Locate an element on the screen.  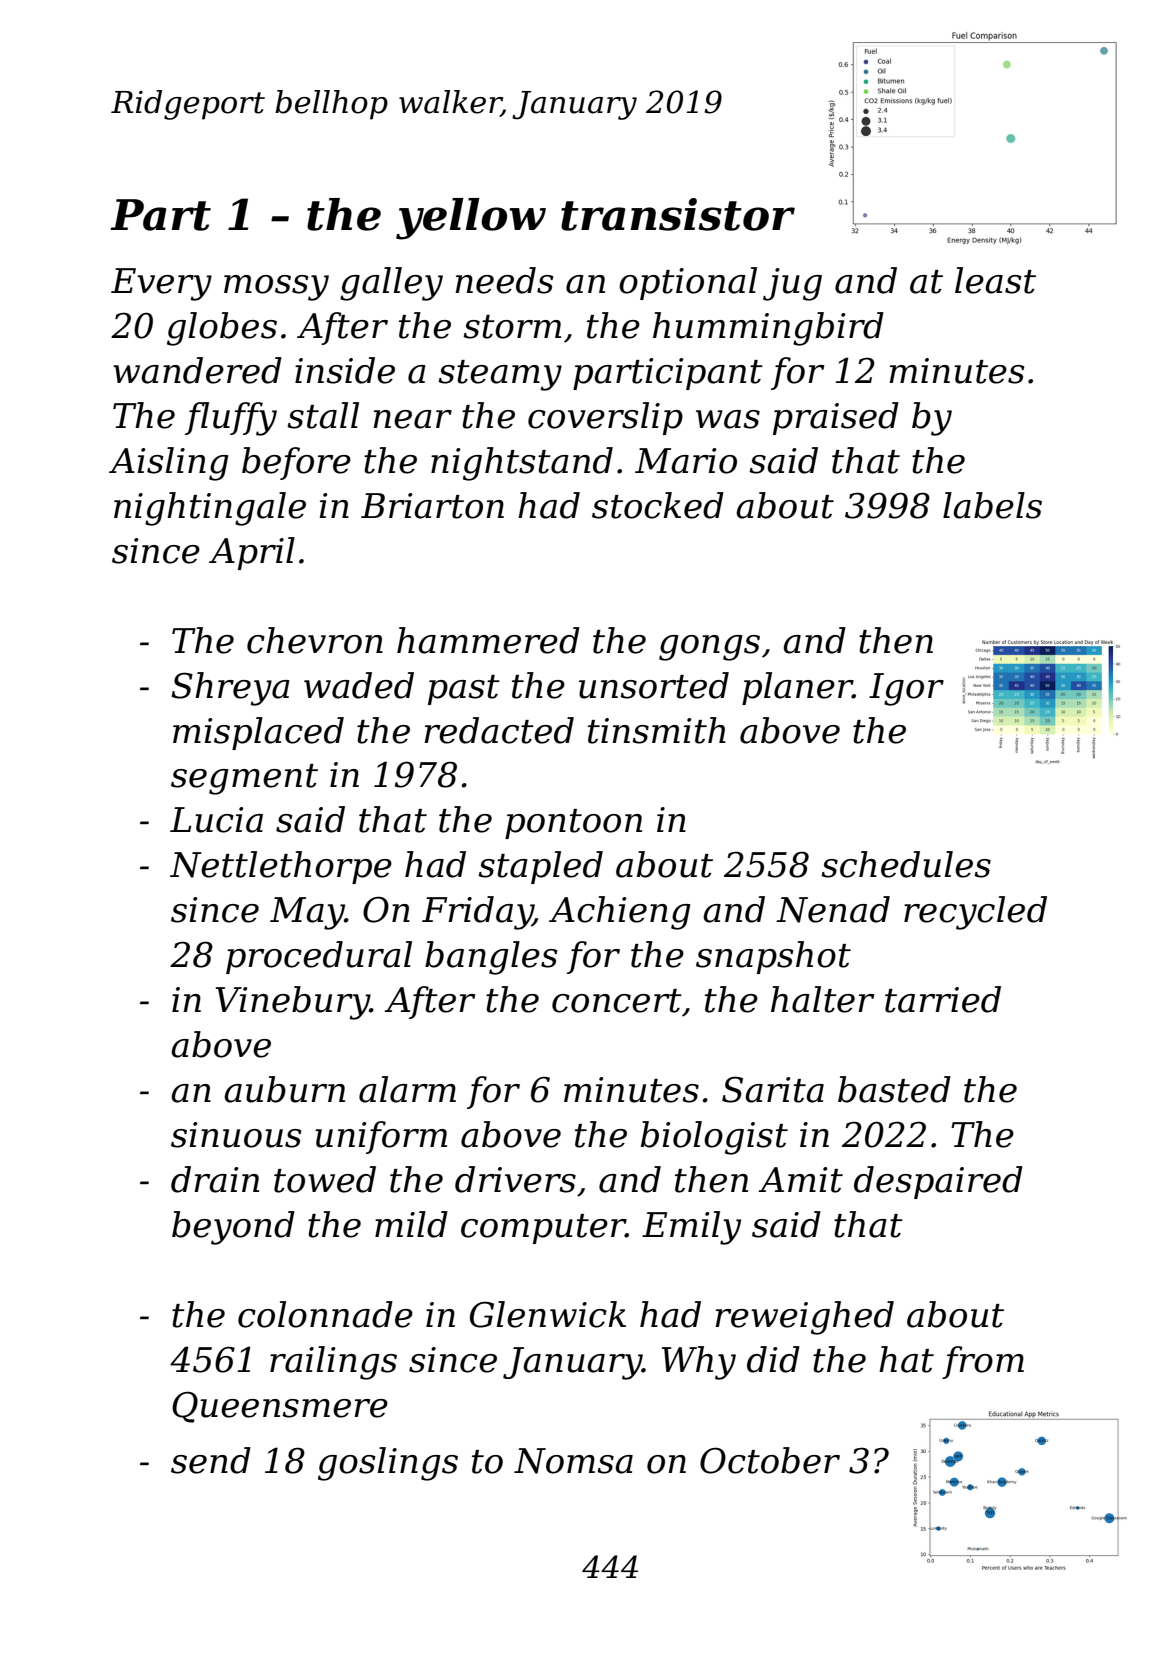
Nenad is located at coordinates (833, 909).
